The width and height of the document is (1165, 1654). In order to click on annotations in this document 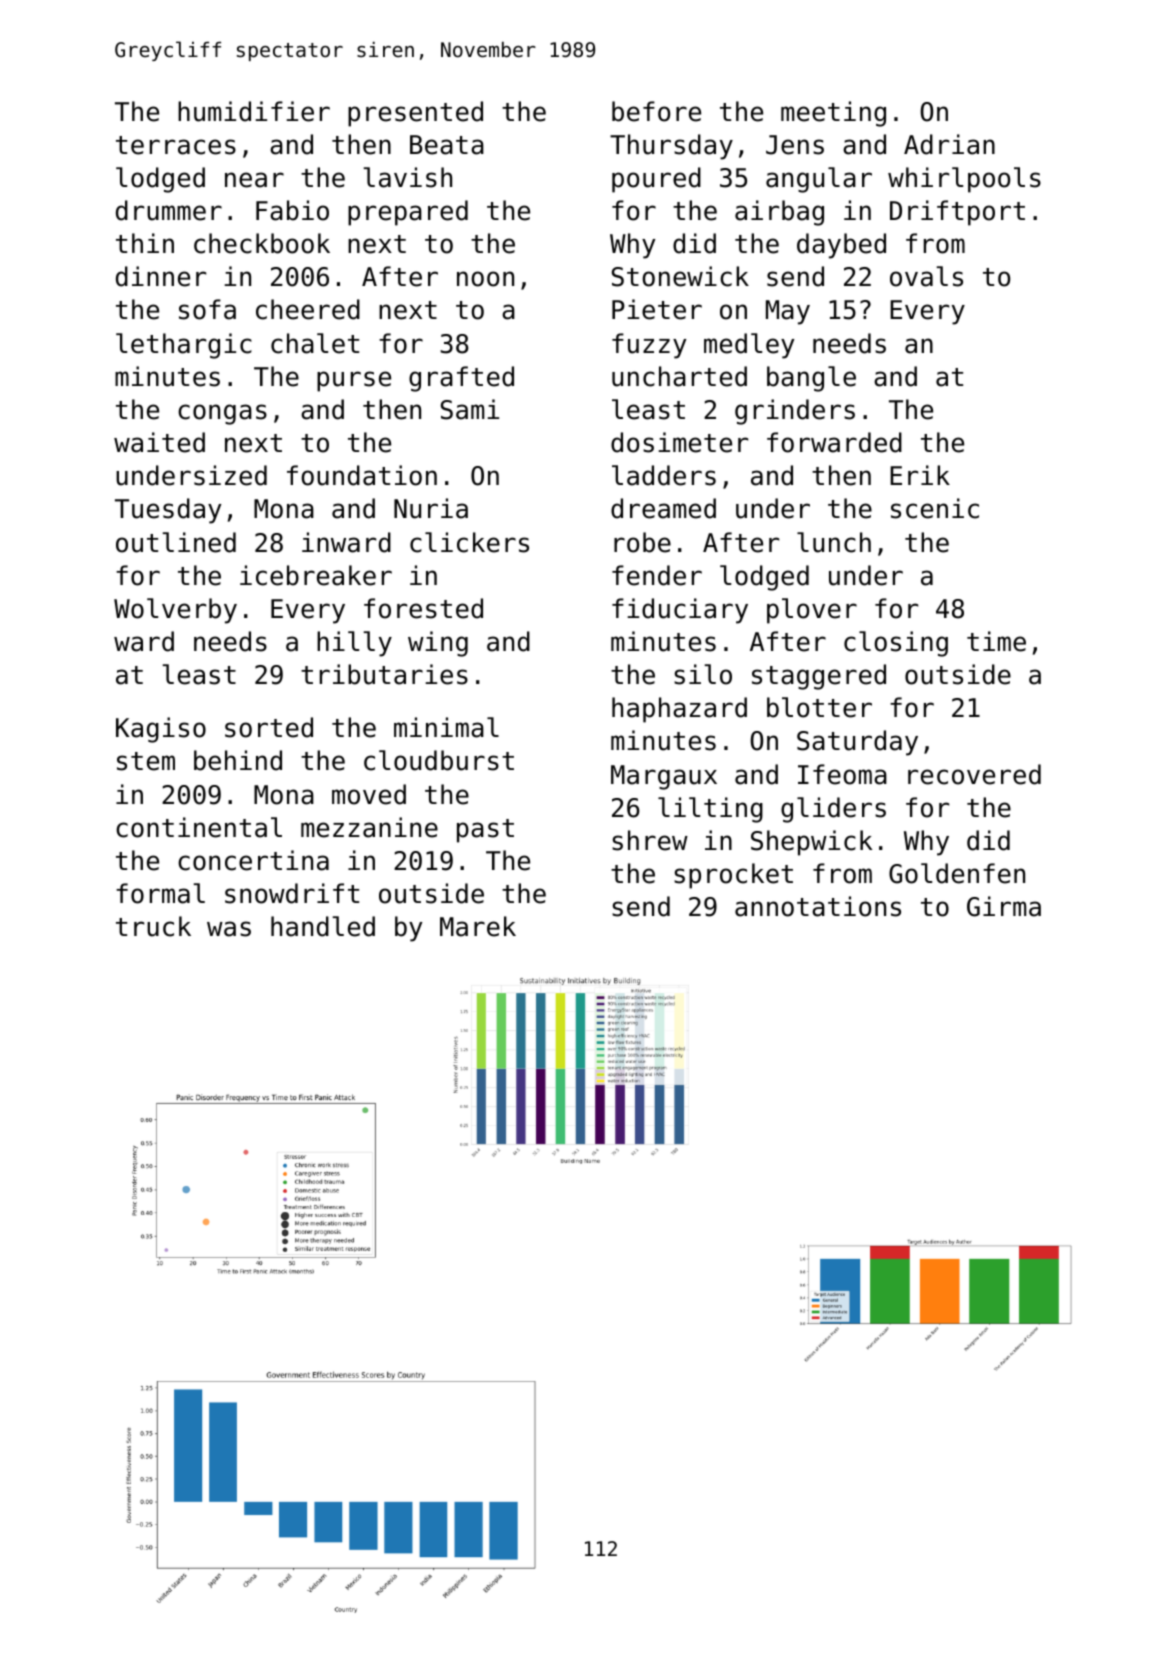, I will do `click(818, 906)`.
